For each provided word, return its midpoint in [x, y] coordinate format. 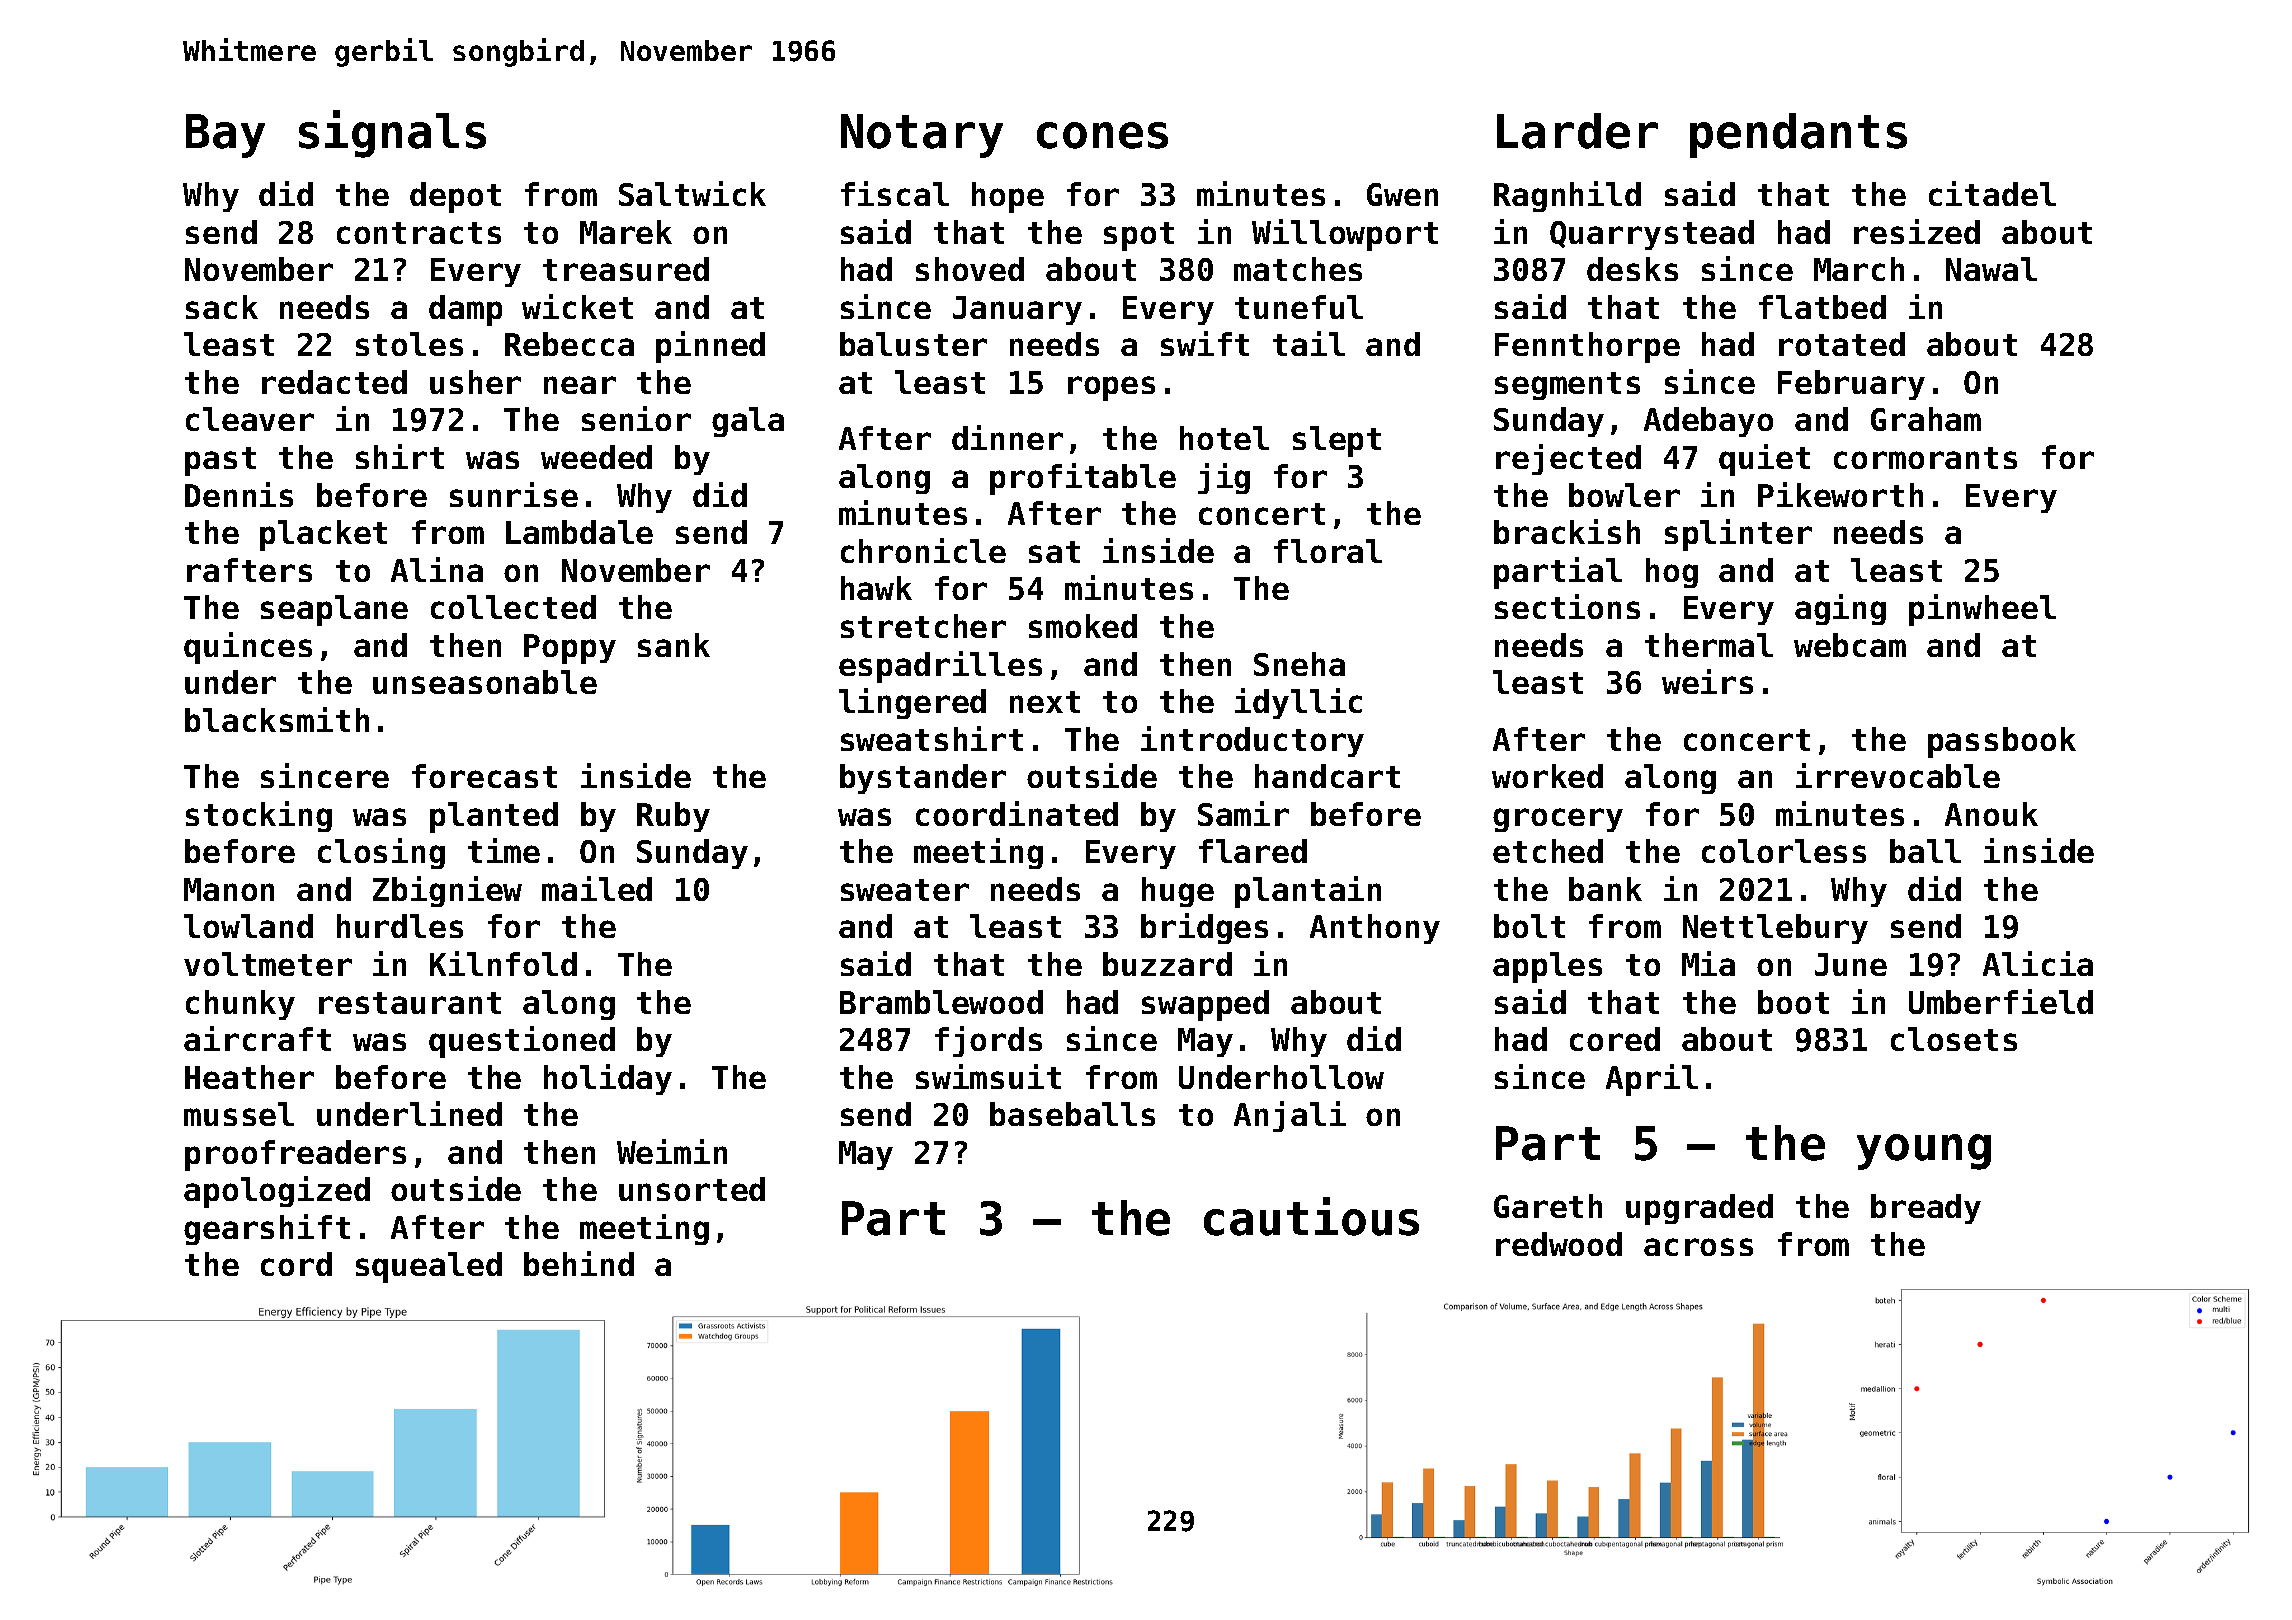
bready [1926, 1209]
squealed [429, 1267]
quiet [1764, 460]
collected [513, 607]
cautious [1311, 1216]
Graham [1926, 419]
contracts [419, 233]
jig [1224, 478]
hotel [1224, 438]
